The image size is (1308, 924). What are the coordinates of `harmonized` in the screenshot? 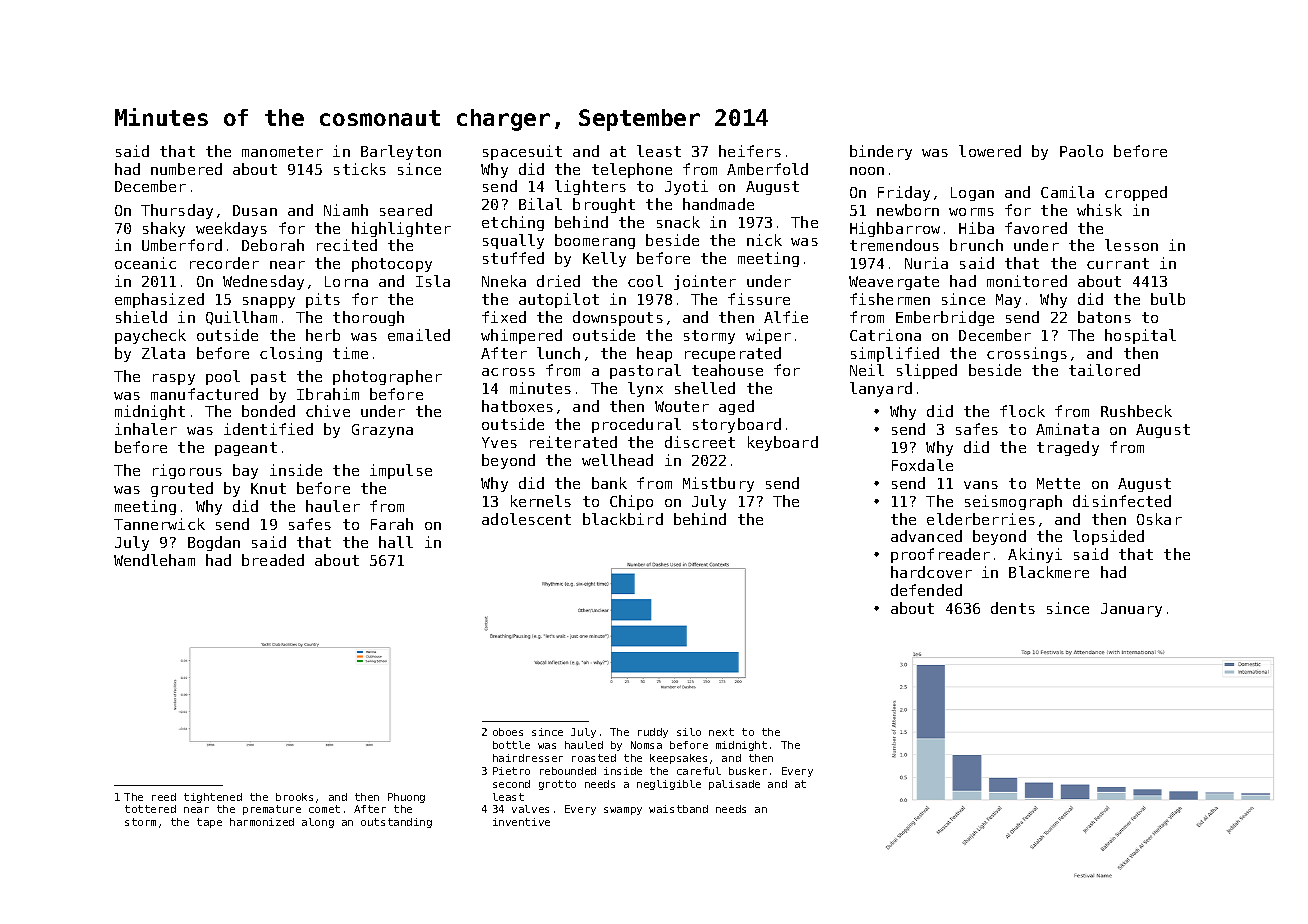 It's located at (262, 822).
